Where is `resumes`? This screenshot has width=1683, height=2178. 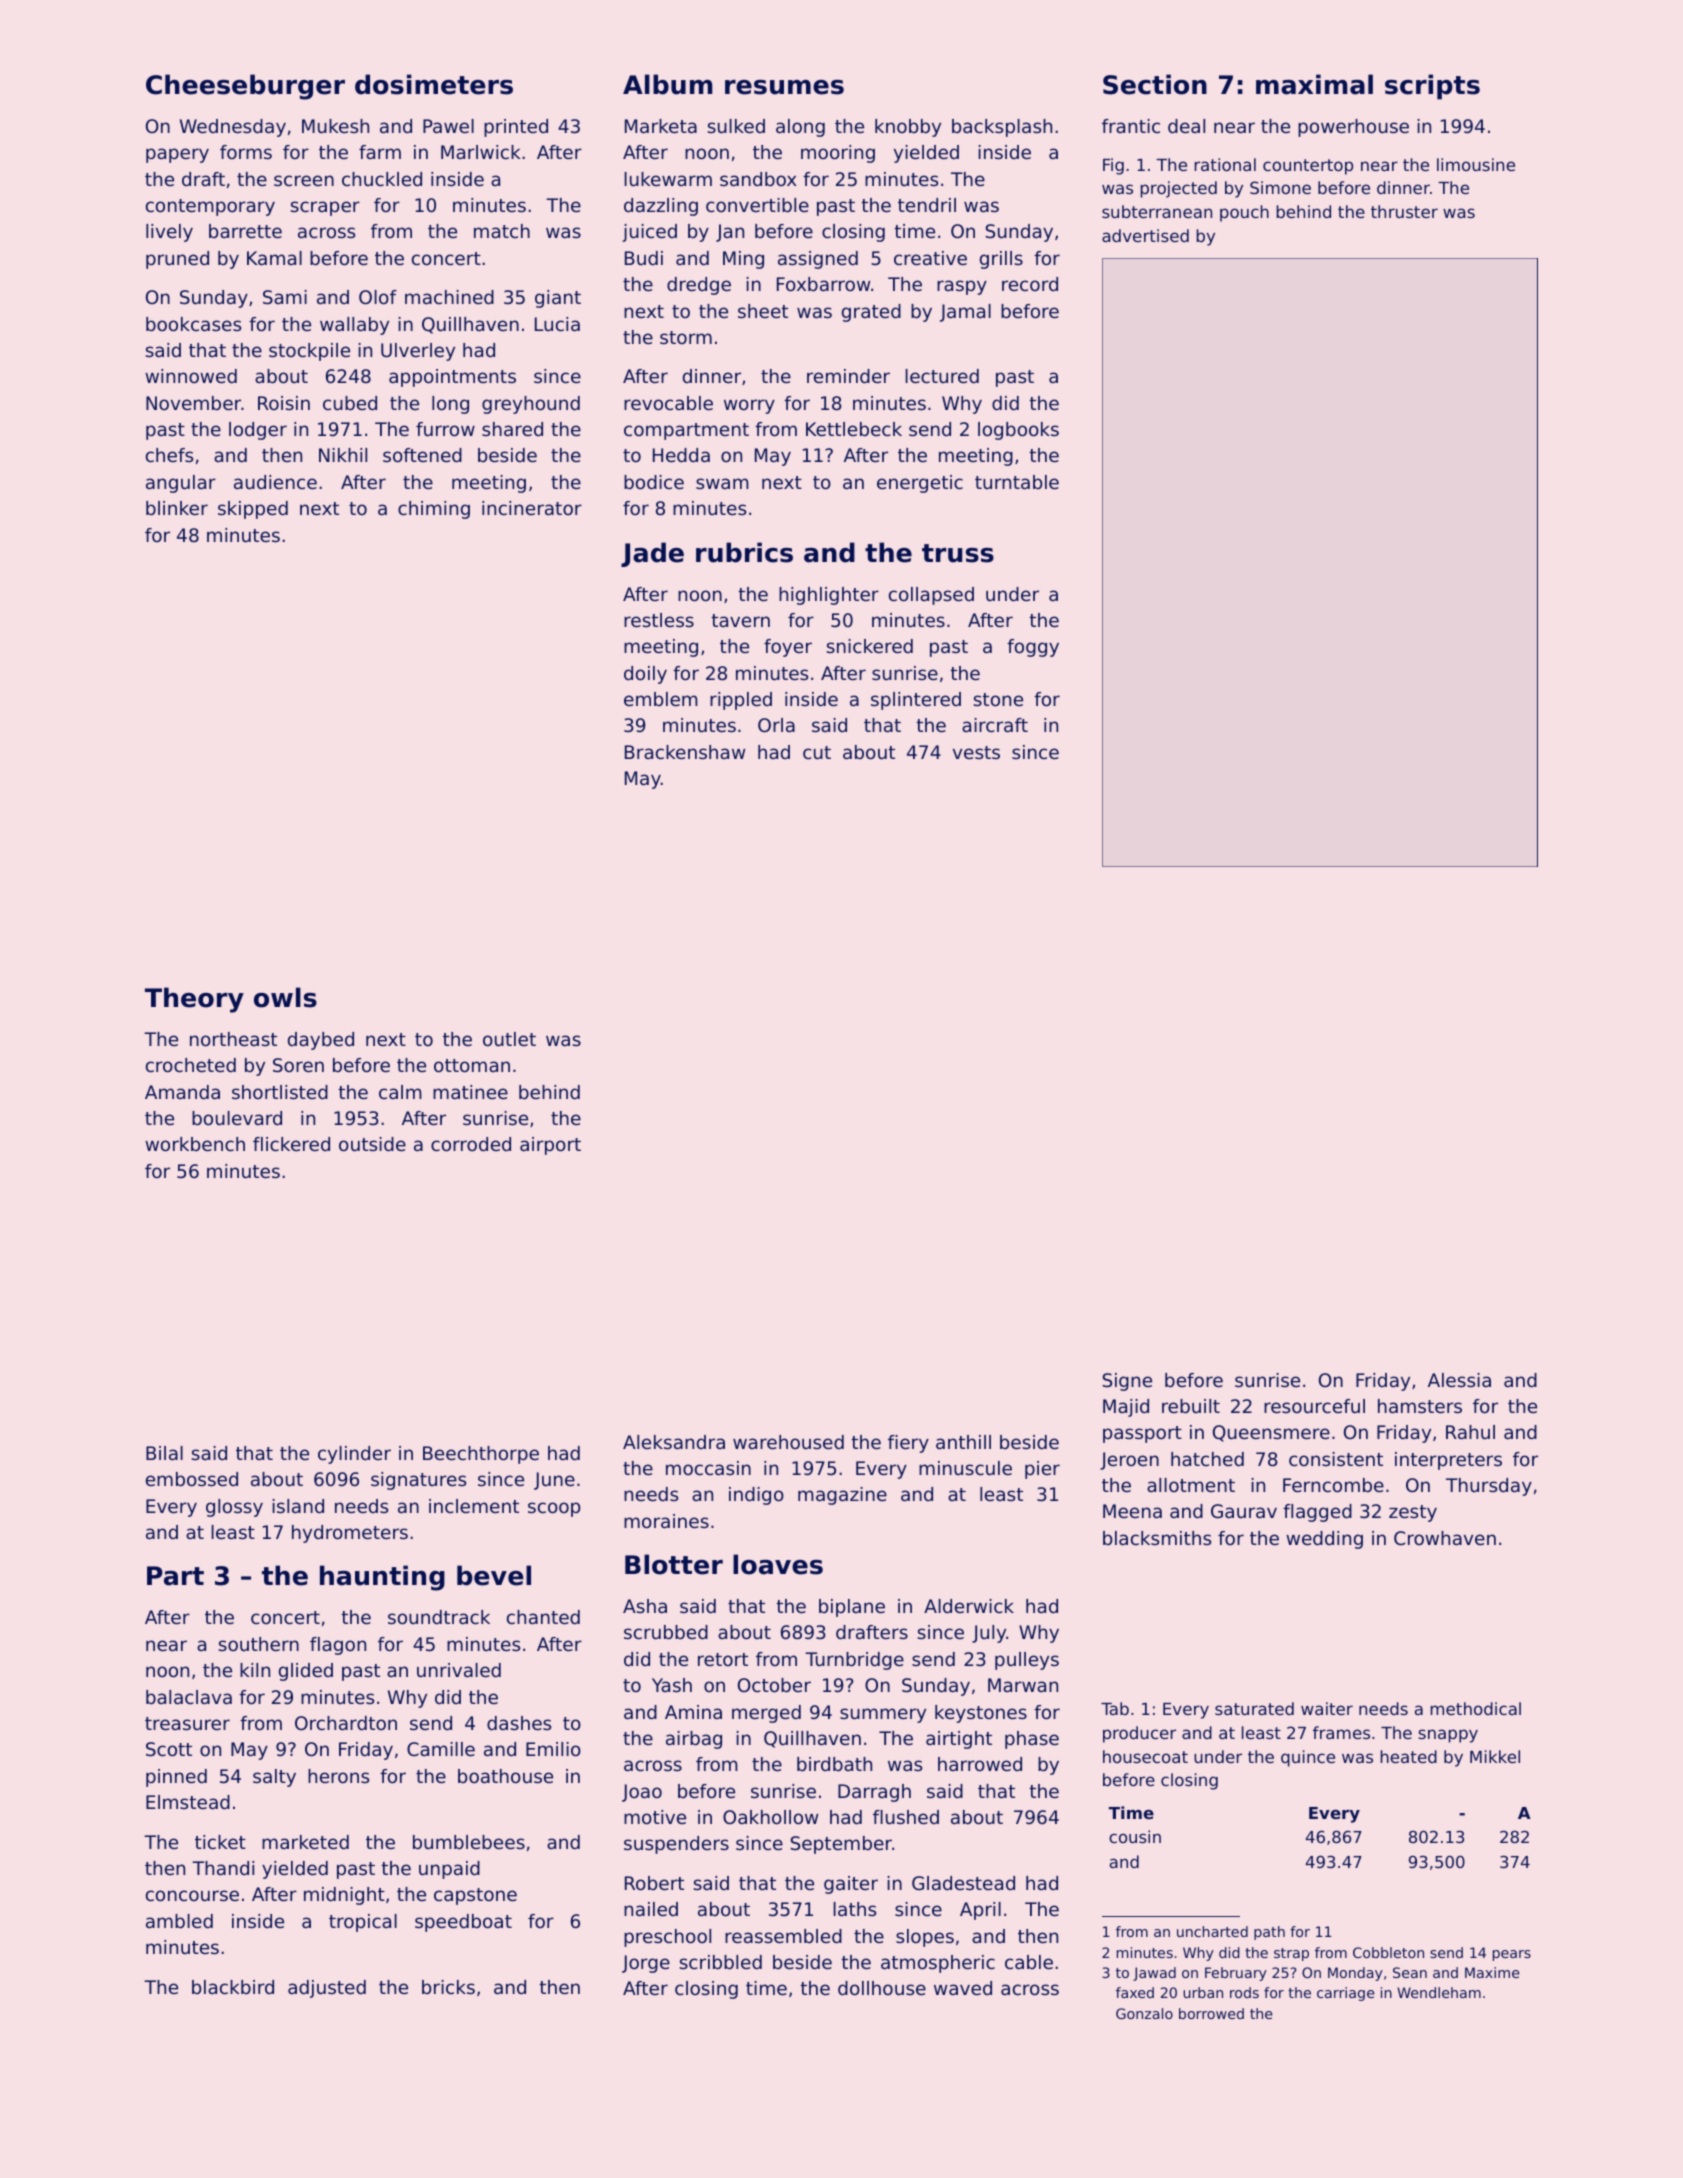 resumes is located at coordinates (784, 87).
